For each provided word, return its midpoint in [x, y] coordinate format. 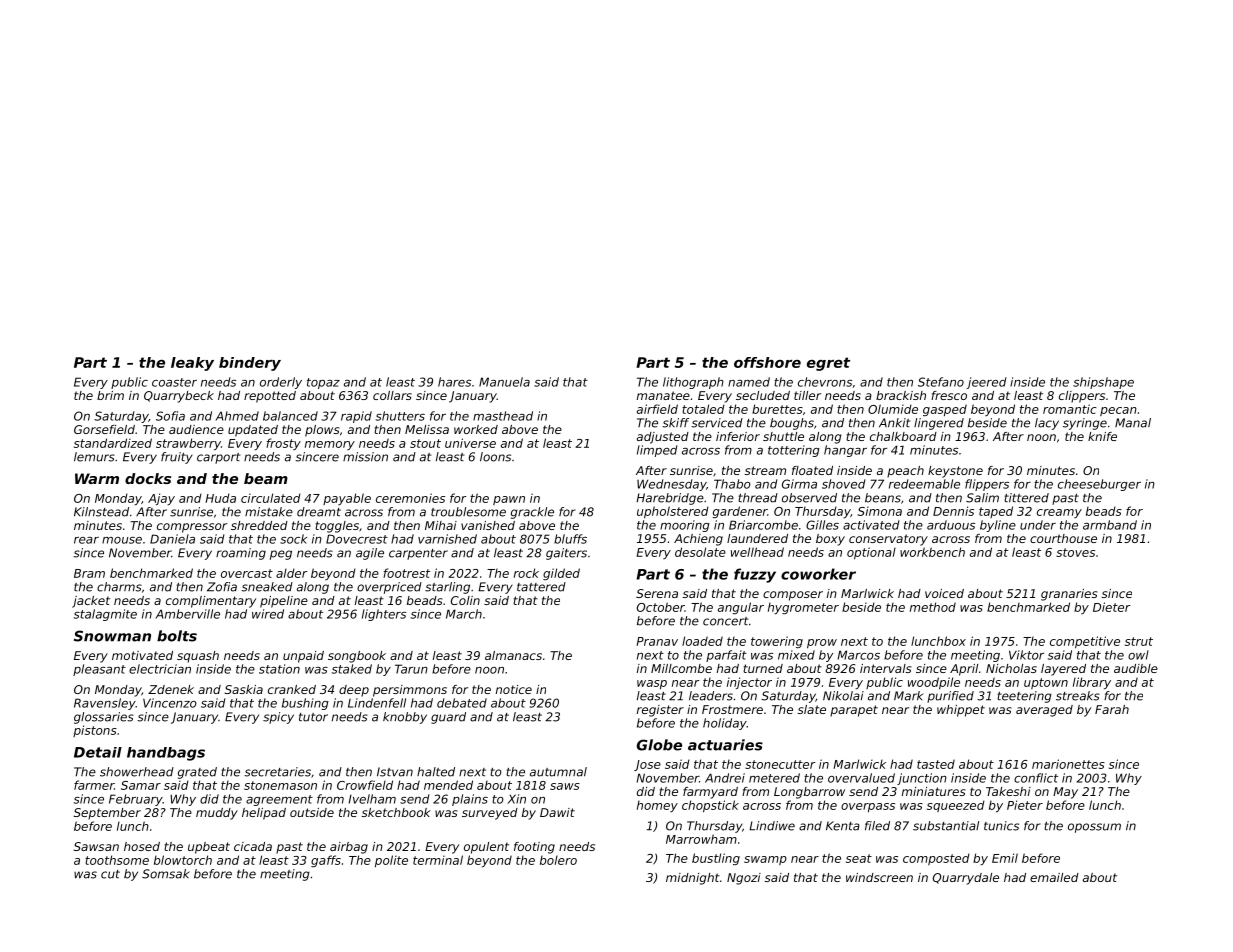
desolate [700, 552]
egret [828, 364]
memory [330, 445]
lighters [384, 615]
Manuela [504, 382]
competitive [1085, 642]
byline [998, 526]
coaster [174, 382]
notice [514, 689]
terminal [438, 860]
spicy [278, 718]
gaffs [326, 861]
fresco [949, 395]
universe [470, 443]
